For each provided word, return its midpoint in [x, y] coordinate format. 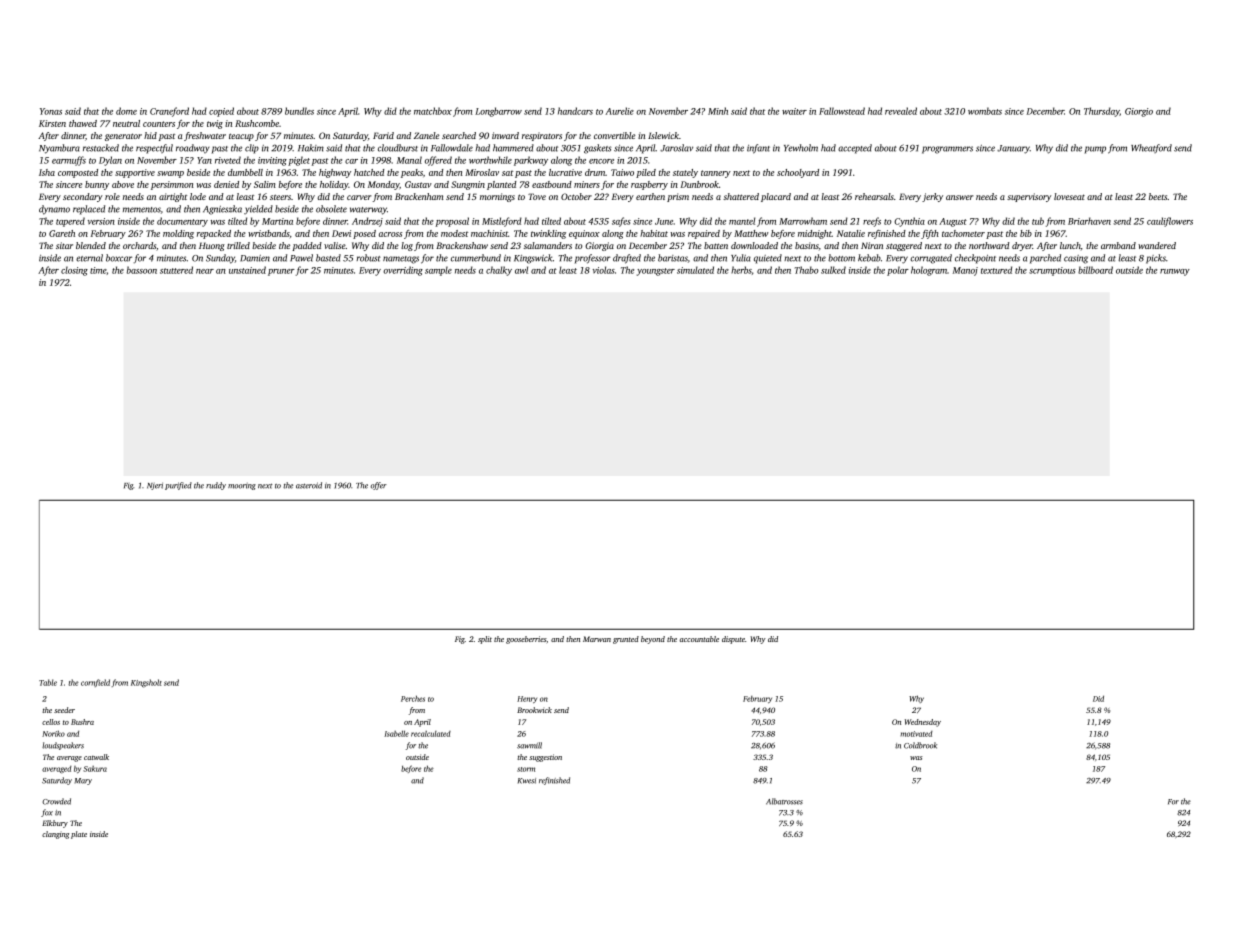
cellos [51, 722]
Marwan [597, 639]
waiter [794, 111]
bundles [299, 111]
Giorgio [1139, 112]
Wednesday [923, 723]
